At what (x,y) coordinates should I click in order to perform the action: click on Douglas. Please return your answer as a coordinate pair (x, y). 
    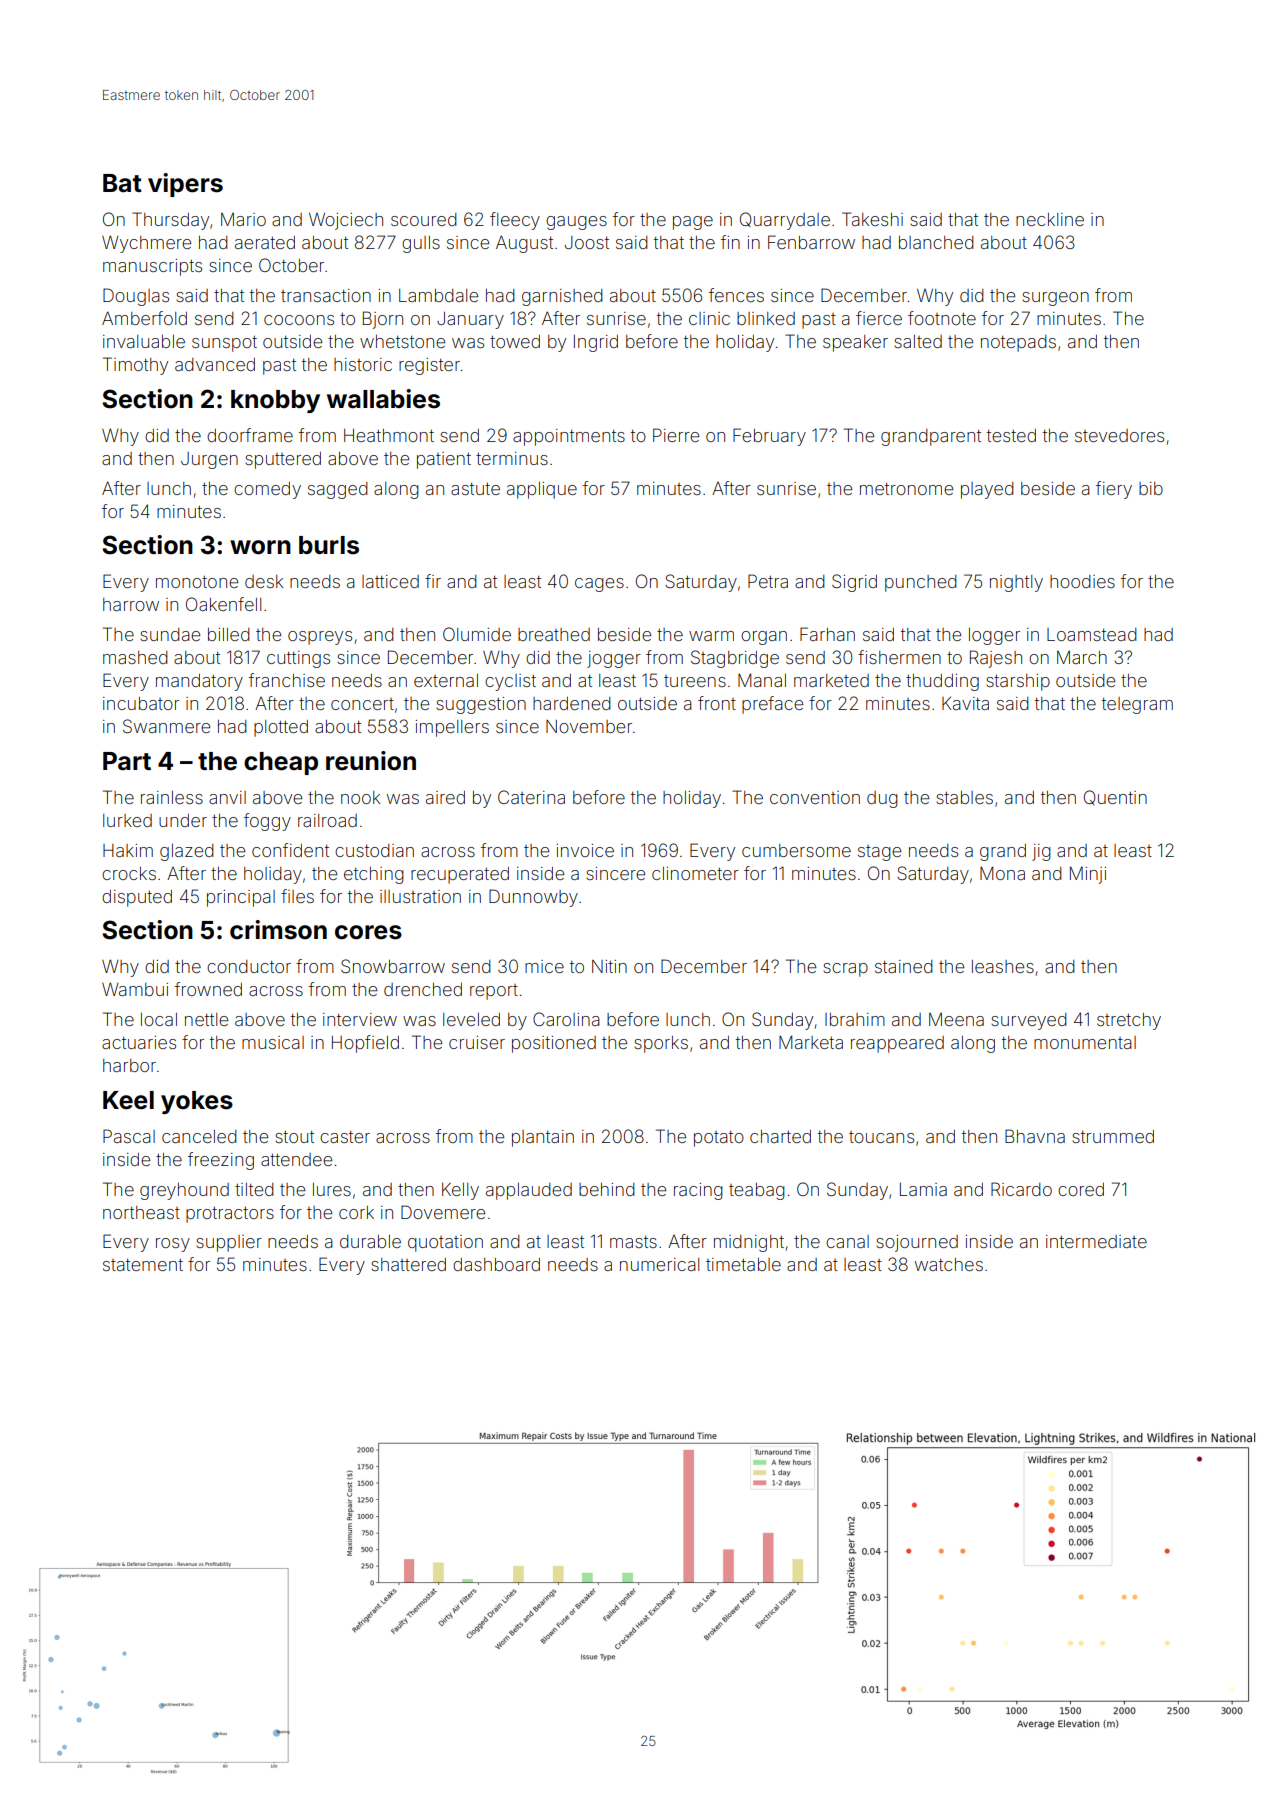
    Looking at the image, I should click on (136, 297).
